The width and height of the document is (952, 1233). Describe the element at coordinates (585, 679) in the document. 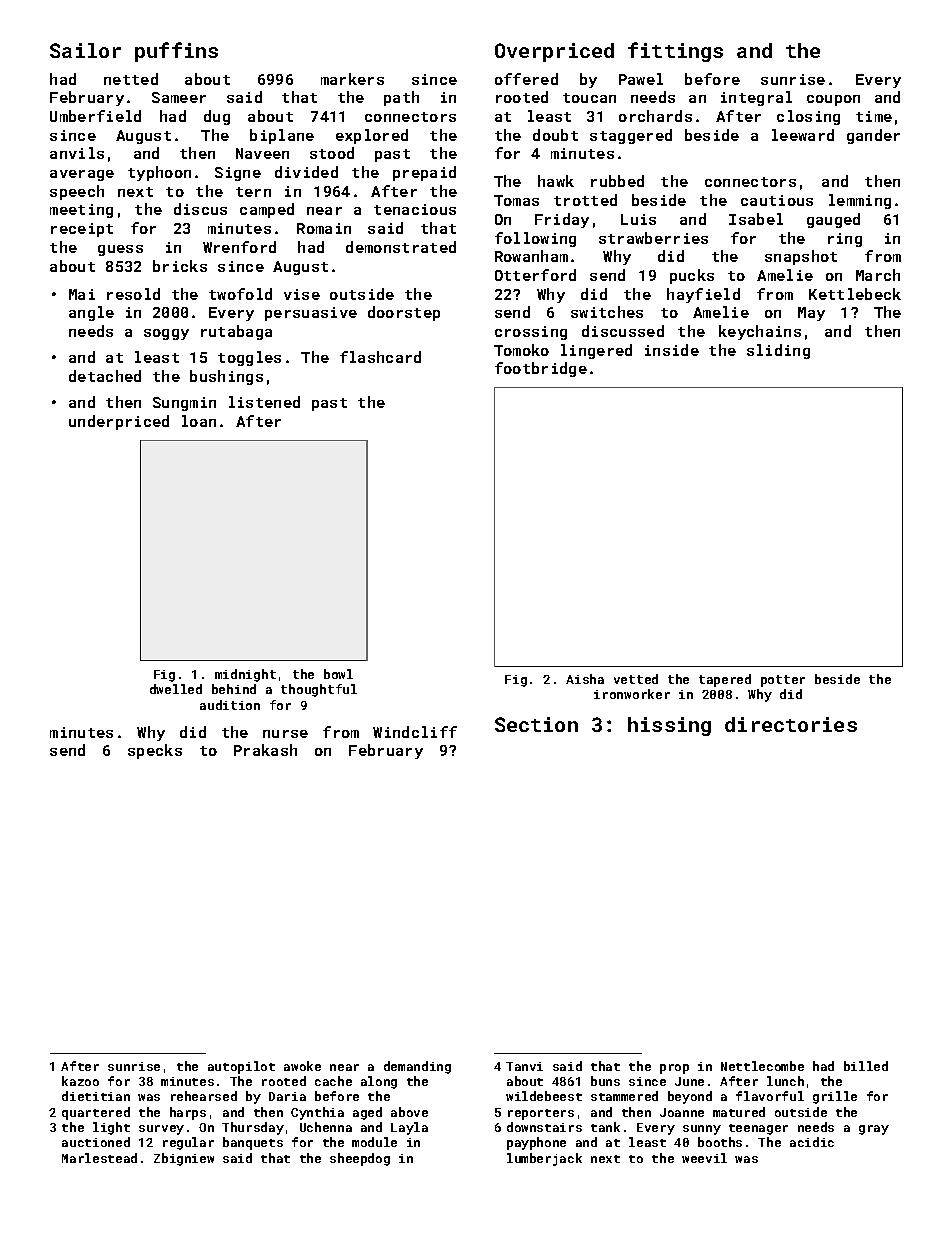

I see `Aisha` at that location.
